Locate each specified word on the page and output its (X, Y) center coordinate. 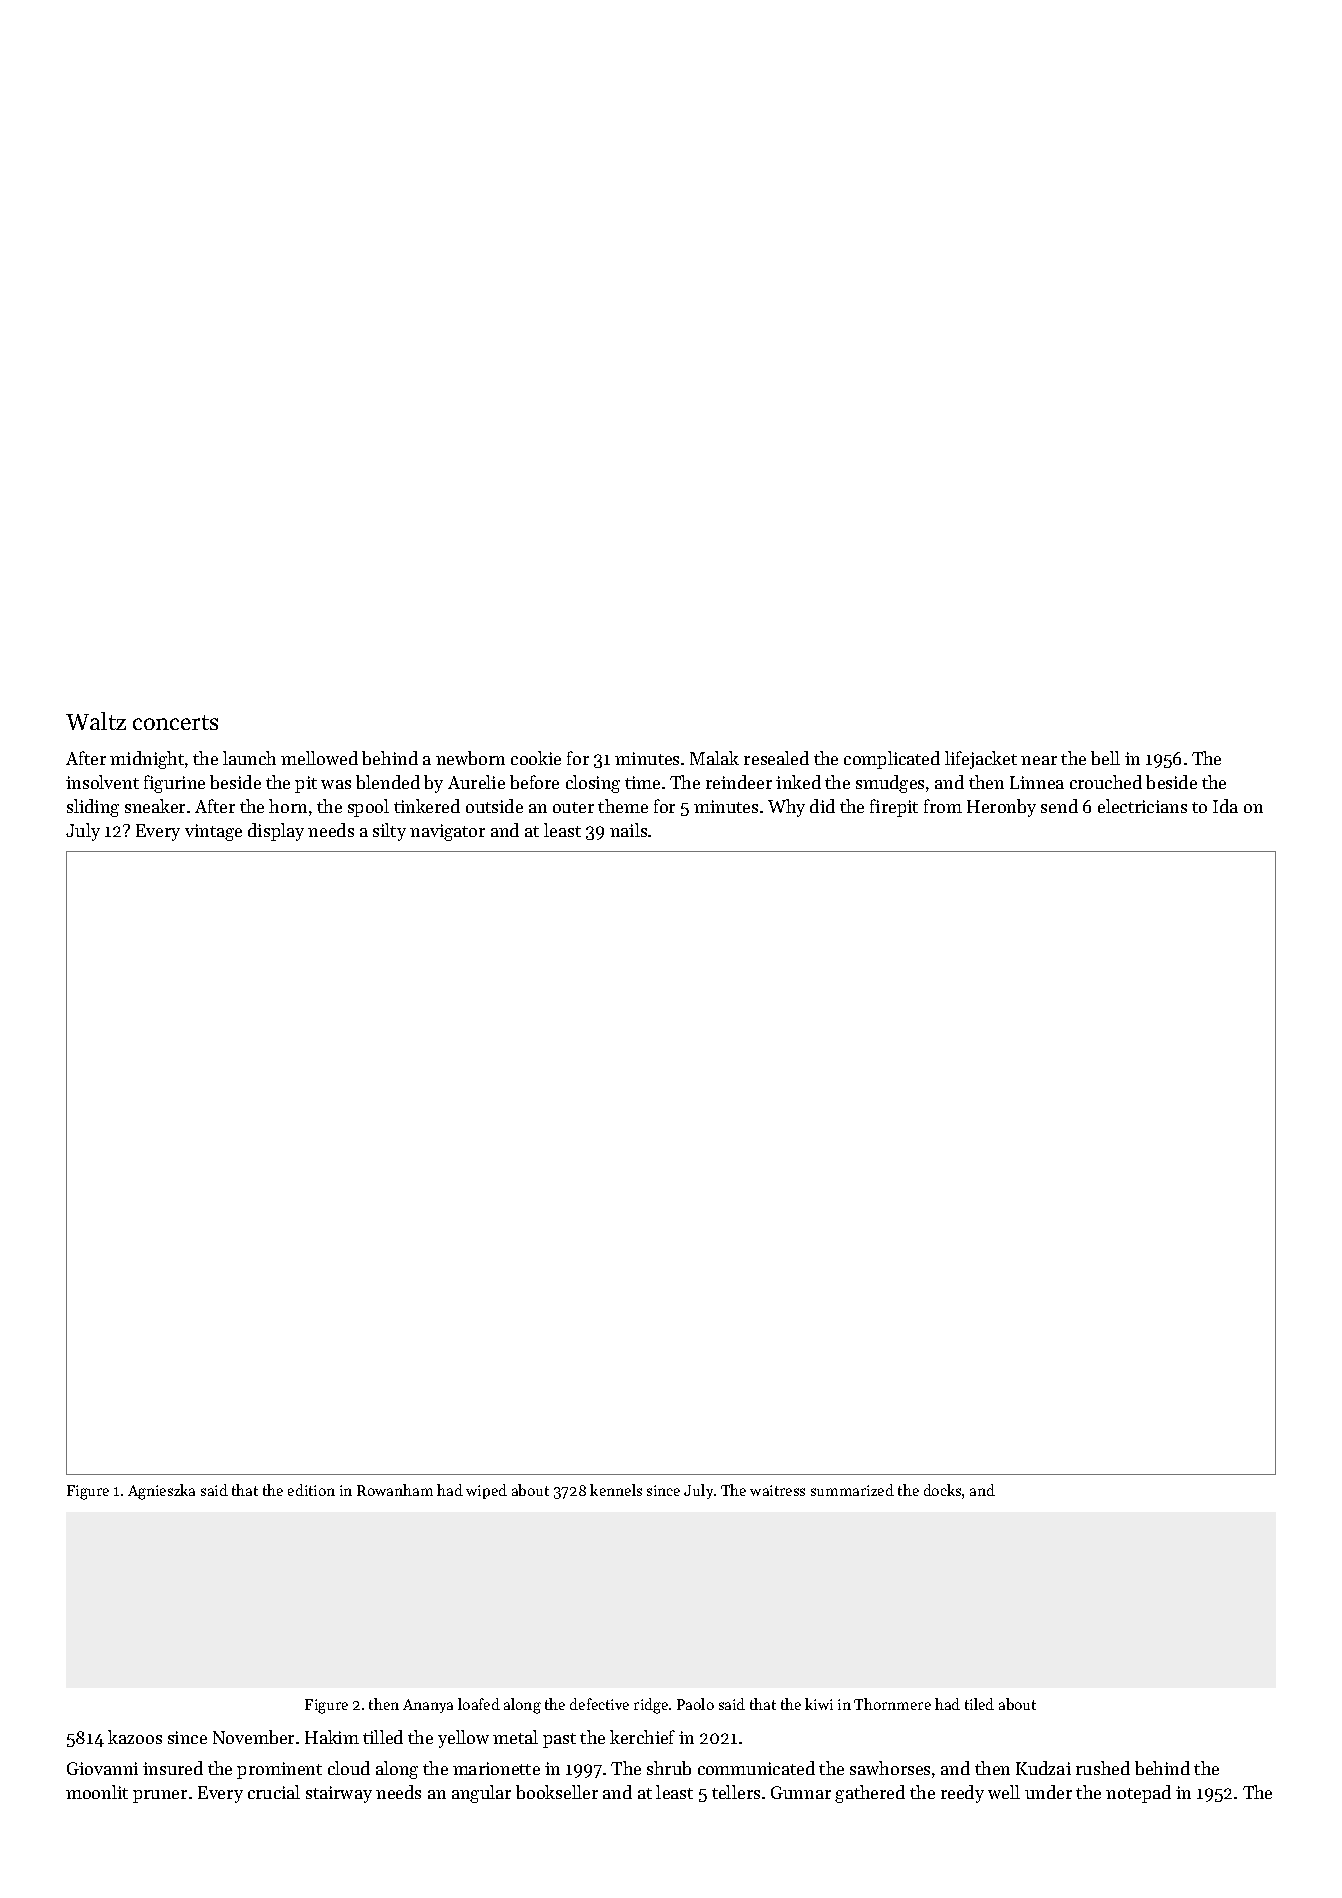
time (642, 782)
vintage (213, 832)
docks (942, 1490)
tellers (736, 1792)
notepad (1138, 1794)
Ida (1225, 806)
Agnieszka (161, 1492)
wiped (486, 1491)
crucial (274, 1792)
